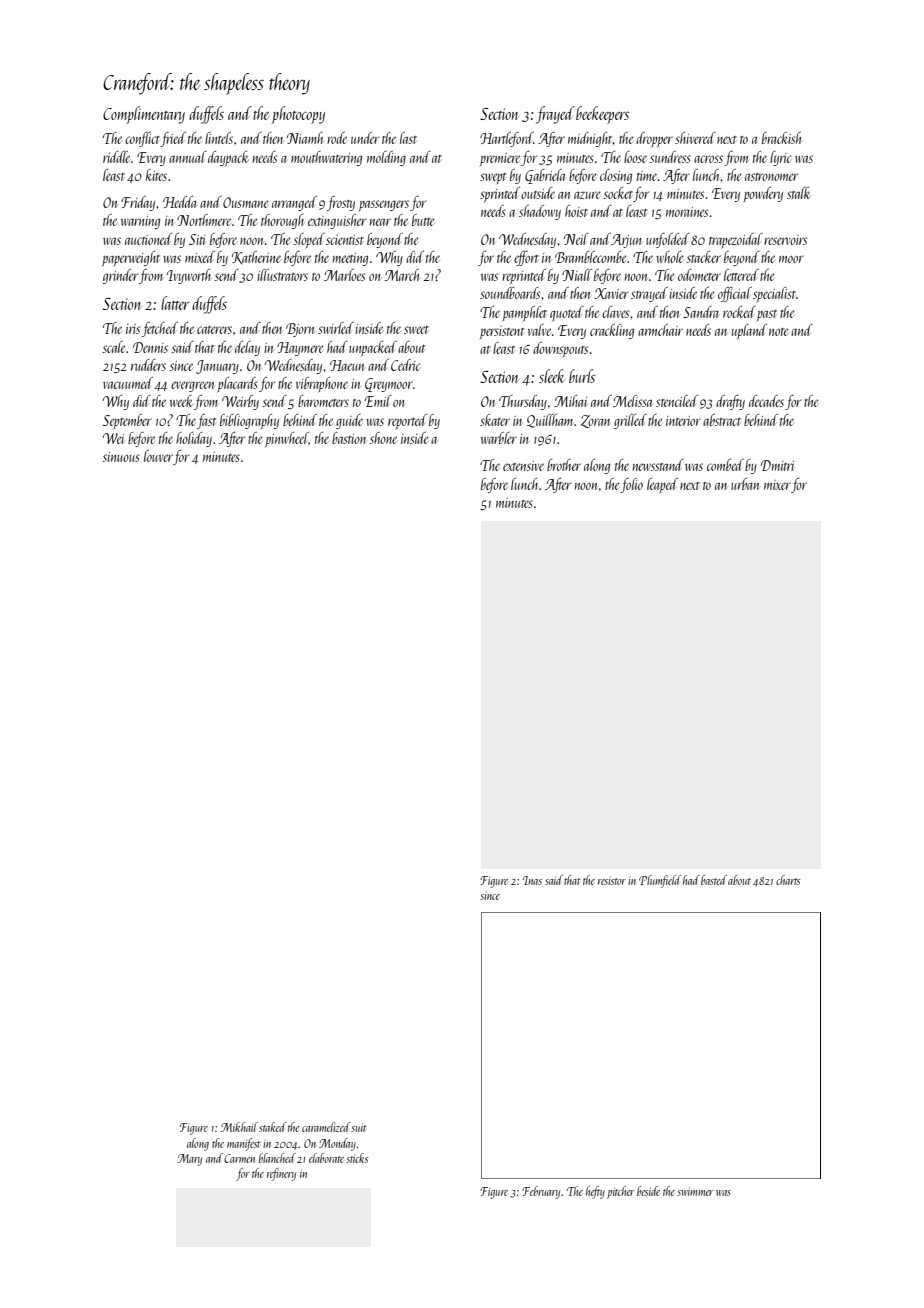 This screenshot has height=1308, width=924. I want to click on trapezoidal, so click(736, 240).
